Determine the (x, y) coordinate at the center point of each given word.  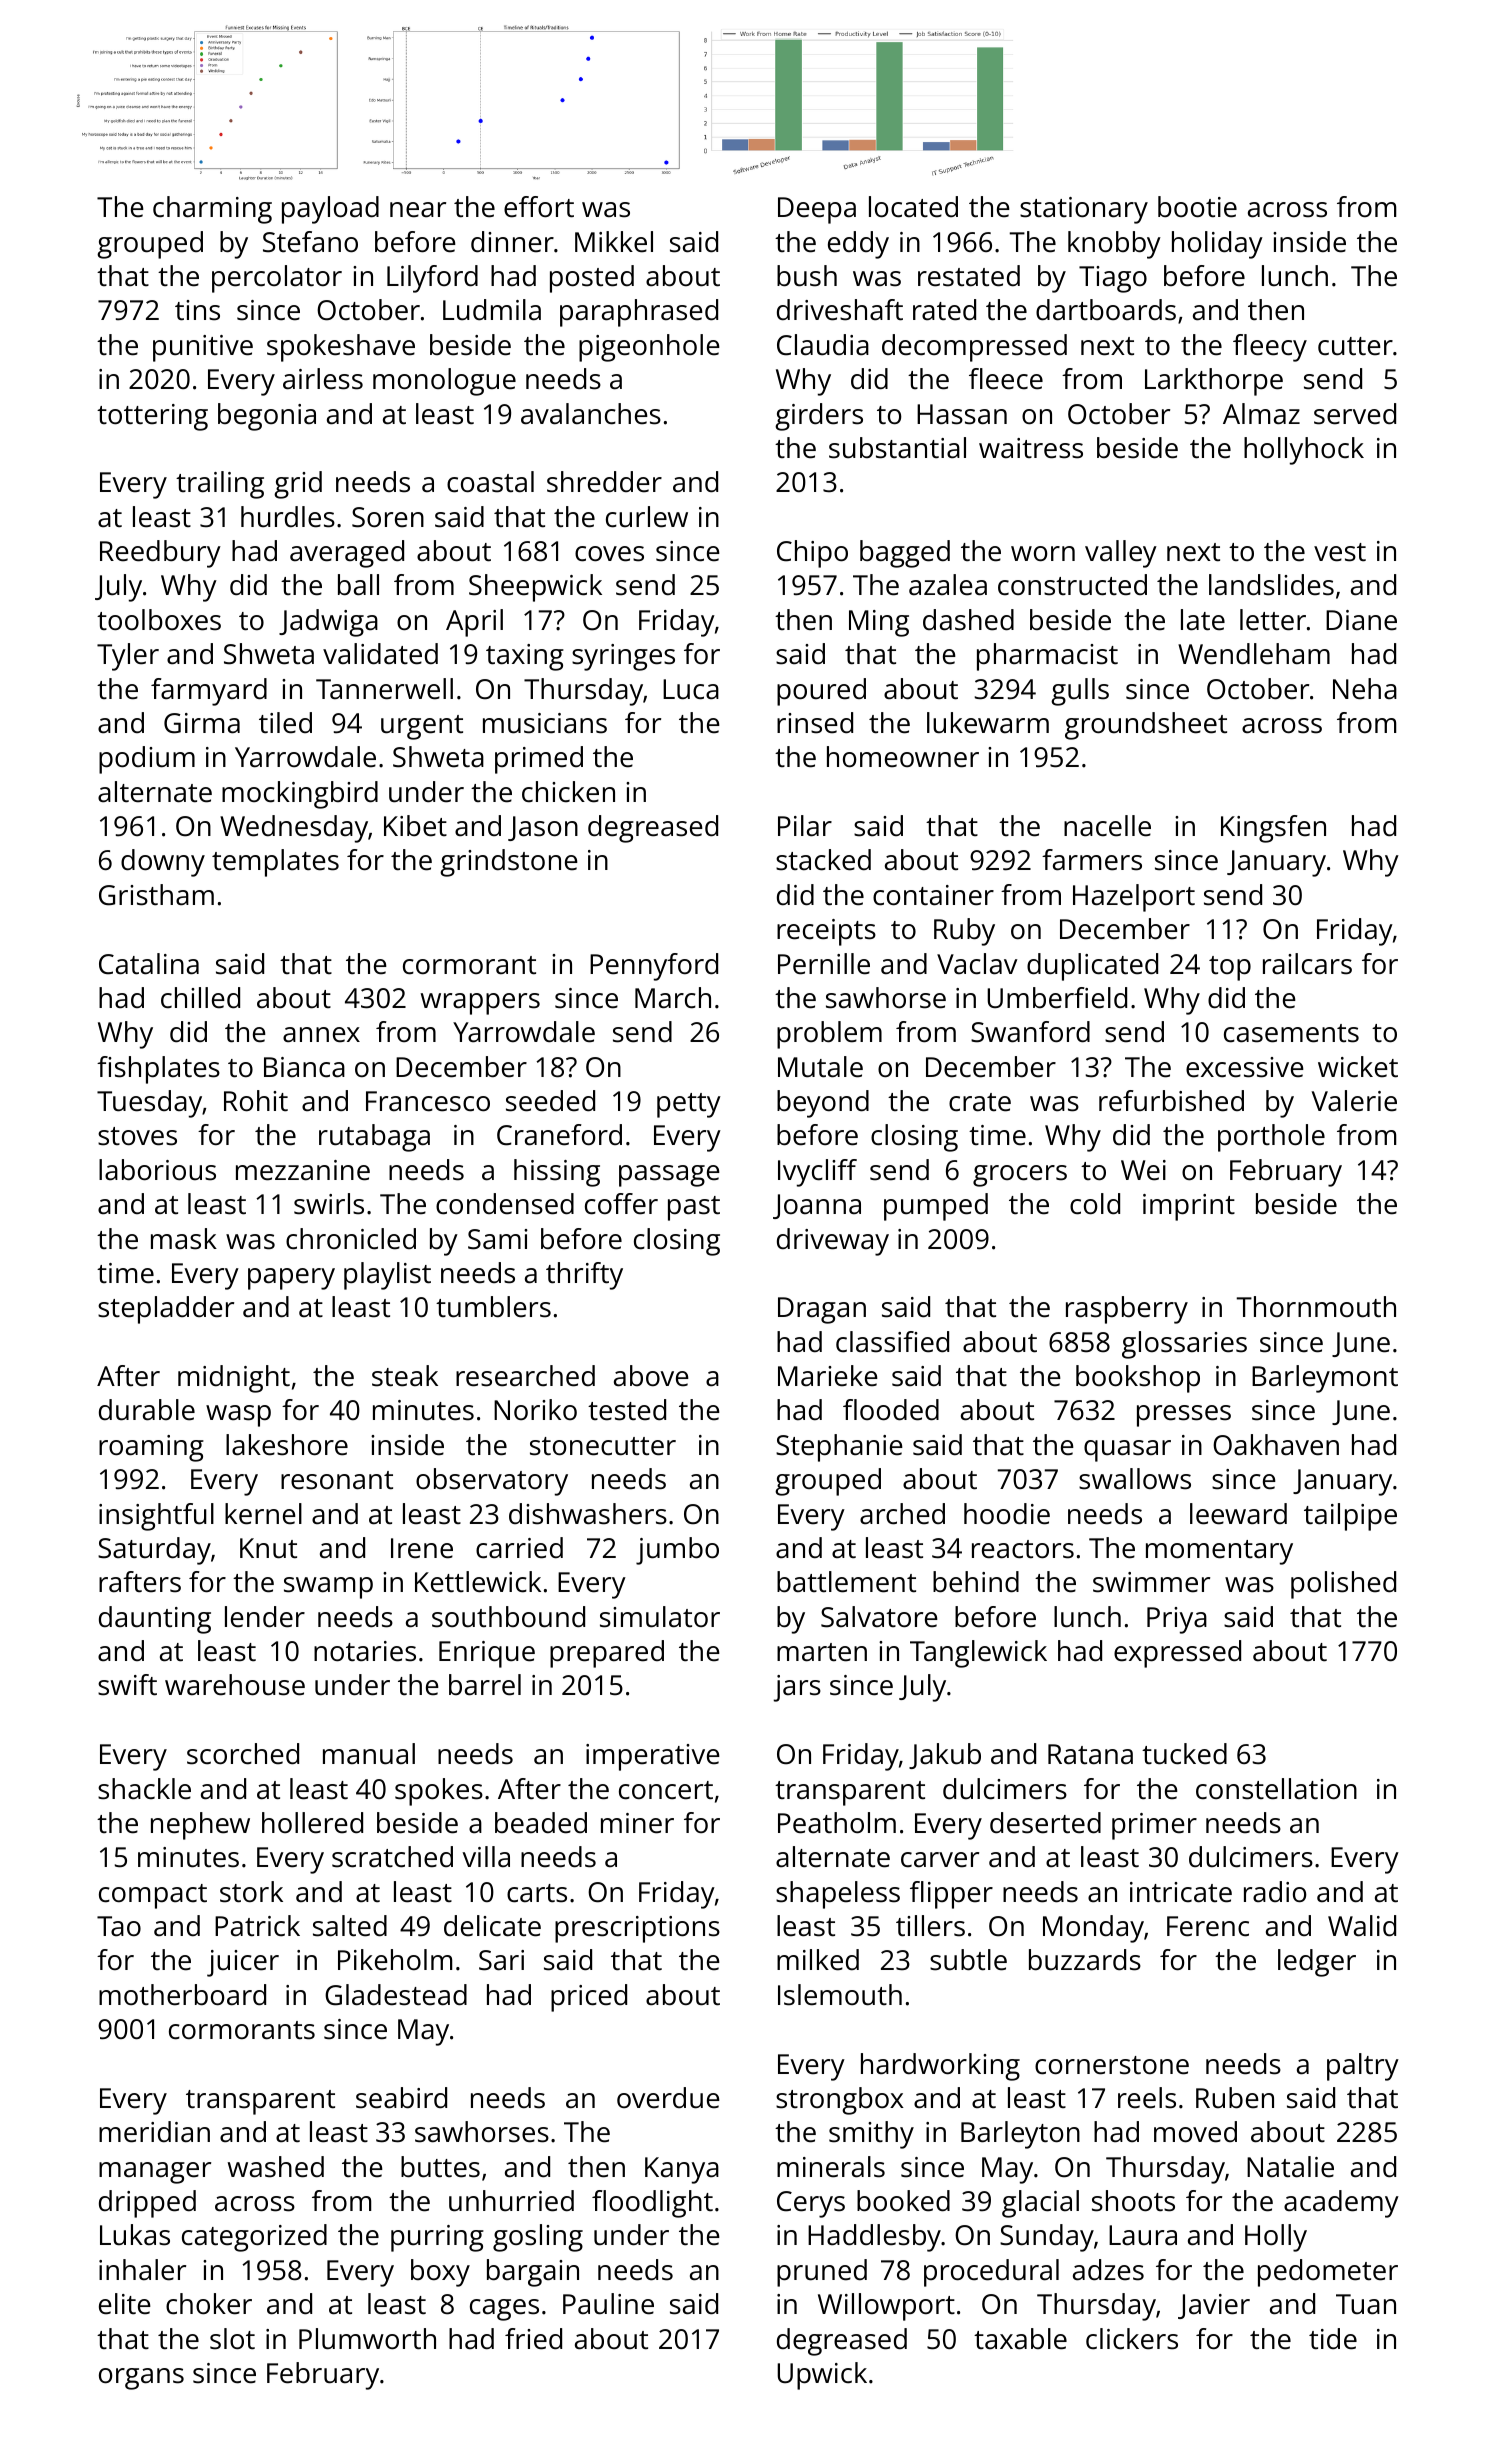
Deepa (817, 210)
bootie (1197, 207)
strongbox (840, 2101)
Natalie (1290, 2167)
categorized (254, 2238)
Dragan (822, 1310)
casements (1291, 1033)
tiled (285, 723)
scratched (392, 1857)
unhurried (511, 2201)
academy (1341, 2204)
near (418, 210)
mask (184, 1239)
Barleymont (1325, 1379)
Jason (543, 828)
